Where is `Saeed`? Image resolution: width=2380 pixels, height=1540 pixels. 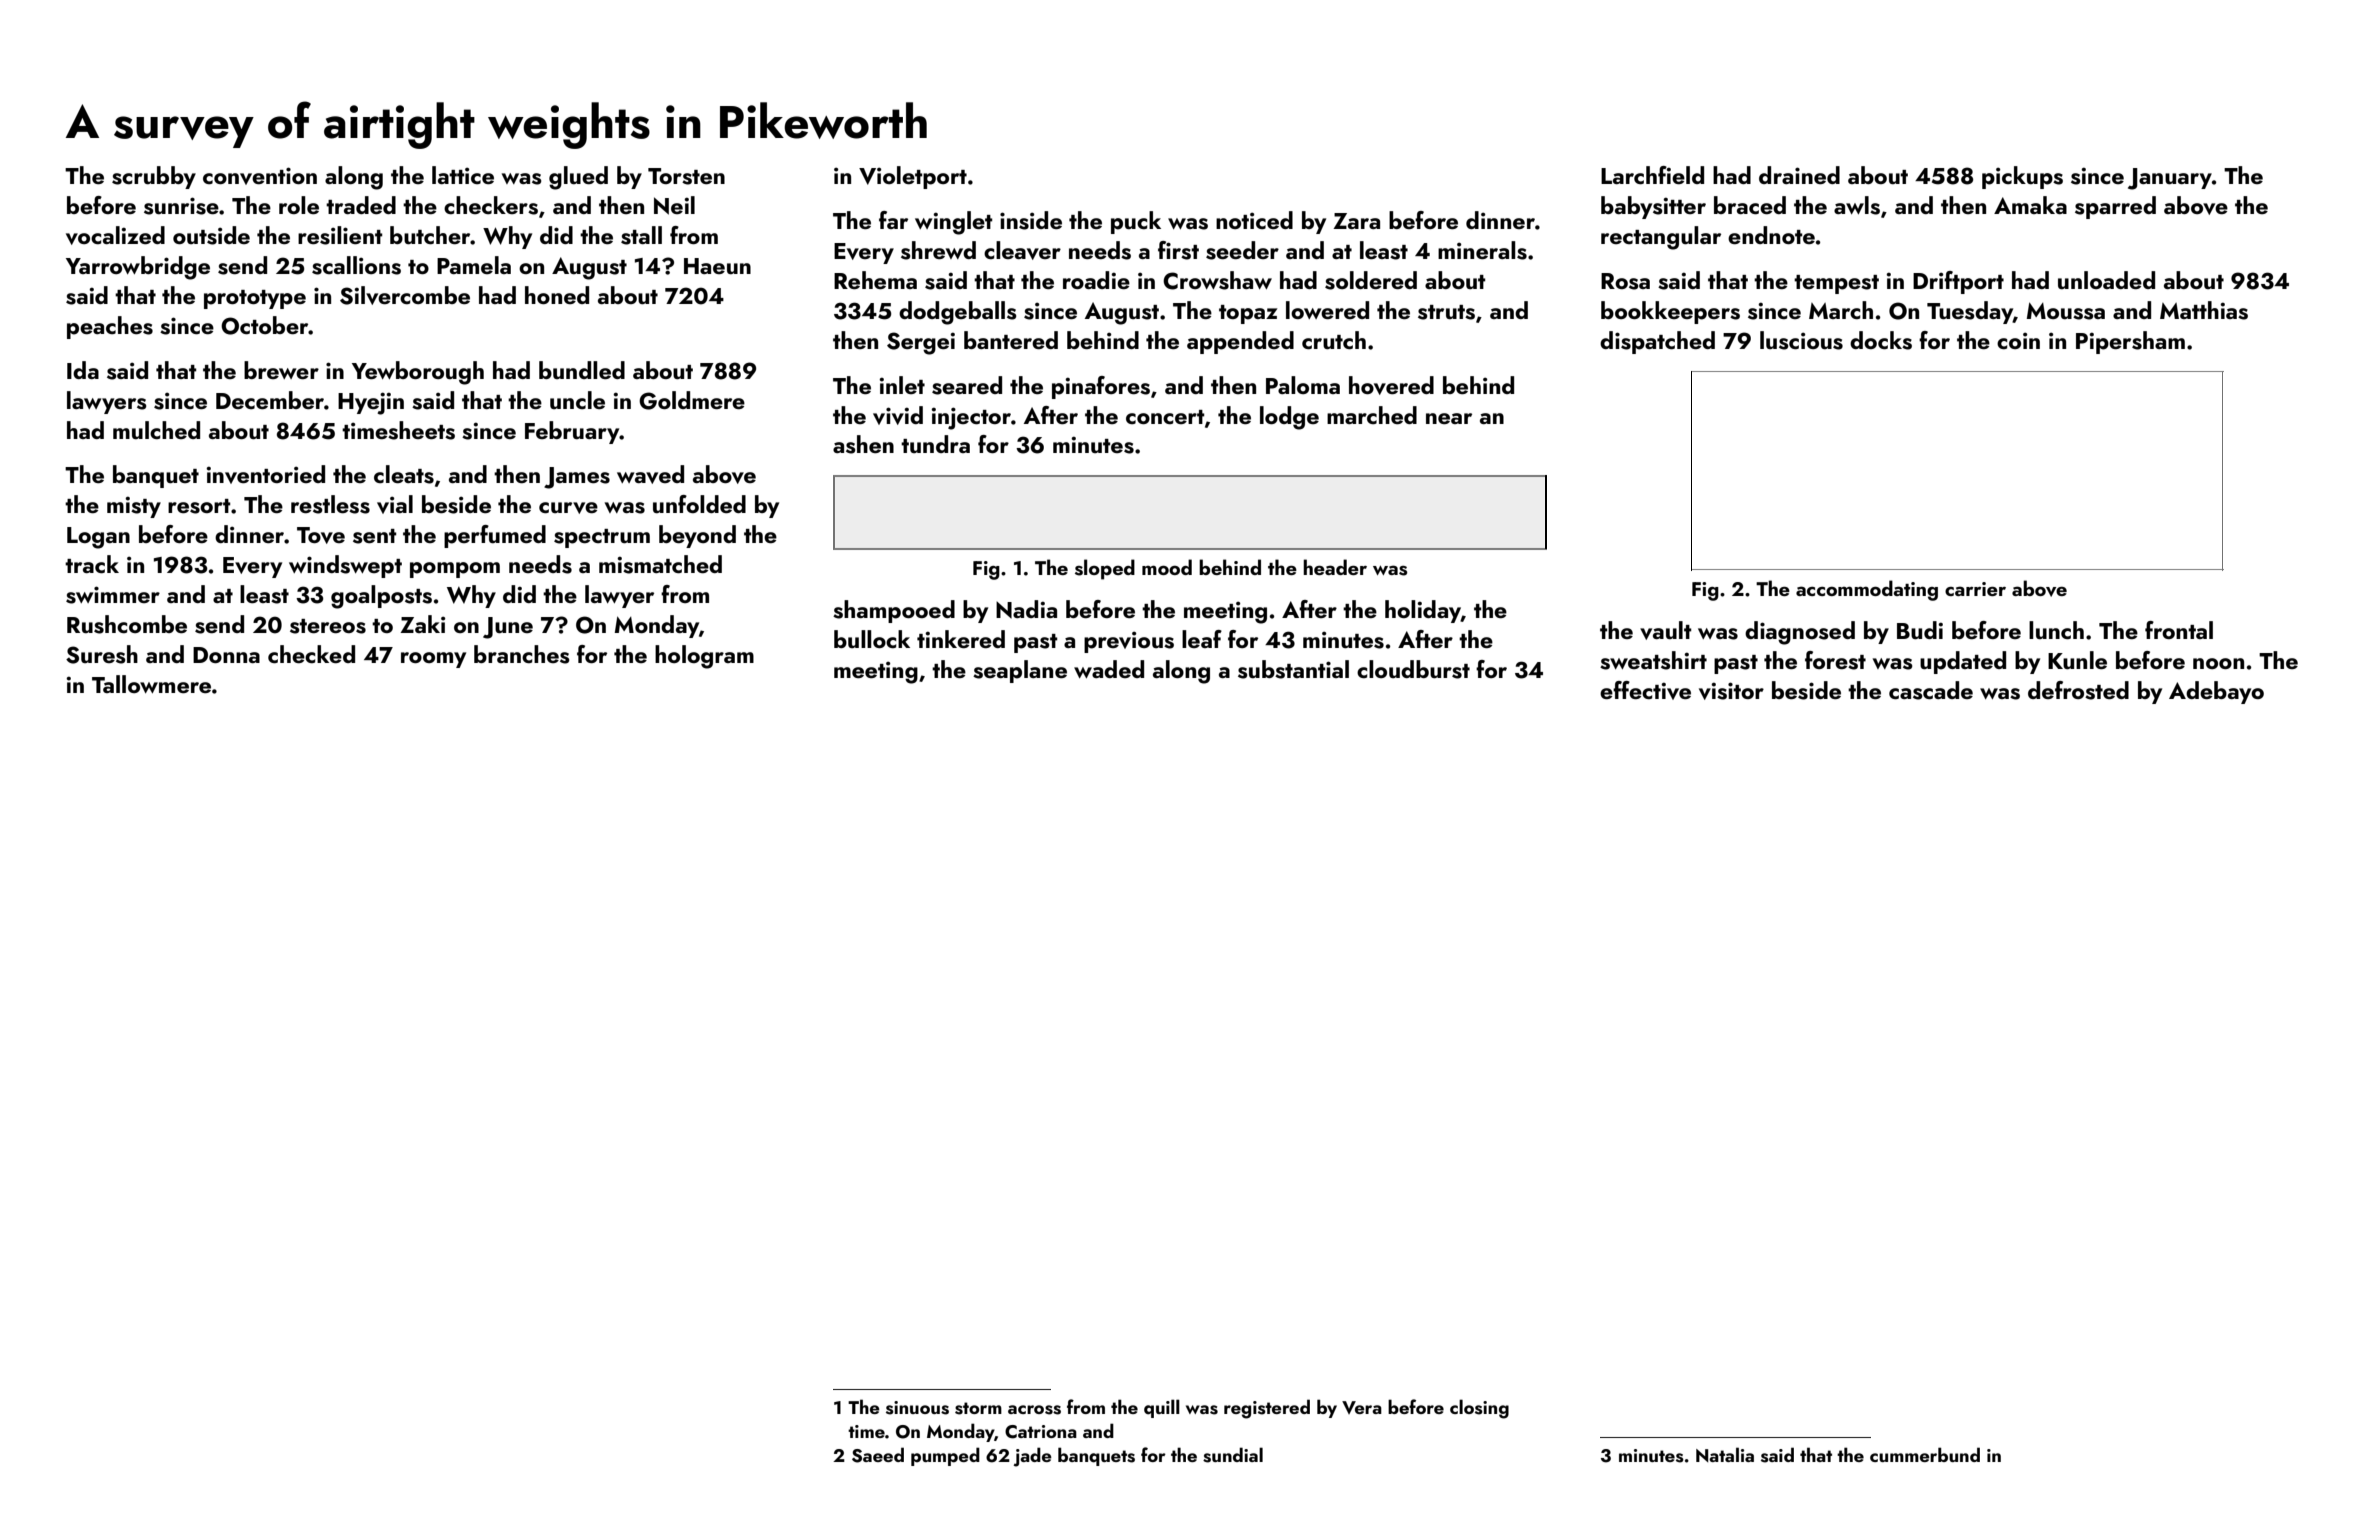 Saeed is located at coordinates (878, 1455).
